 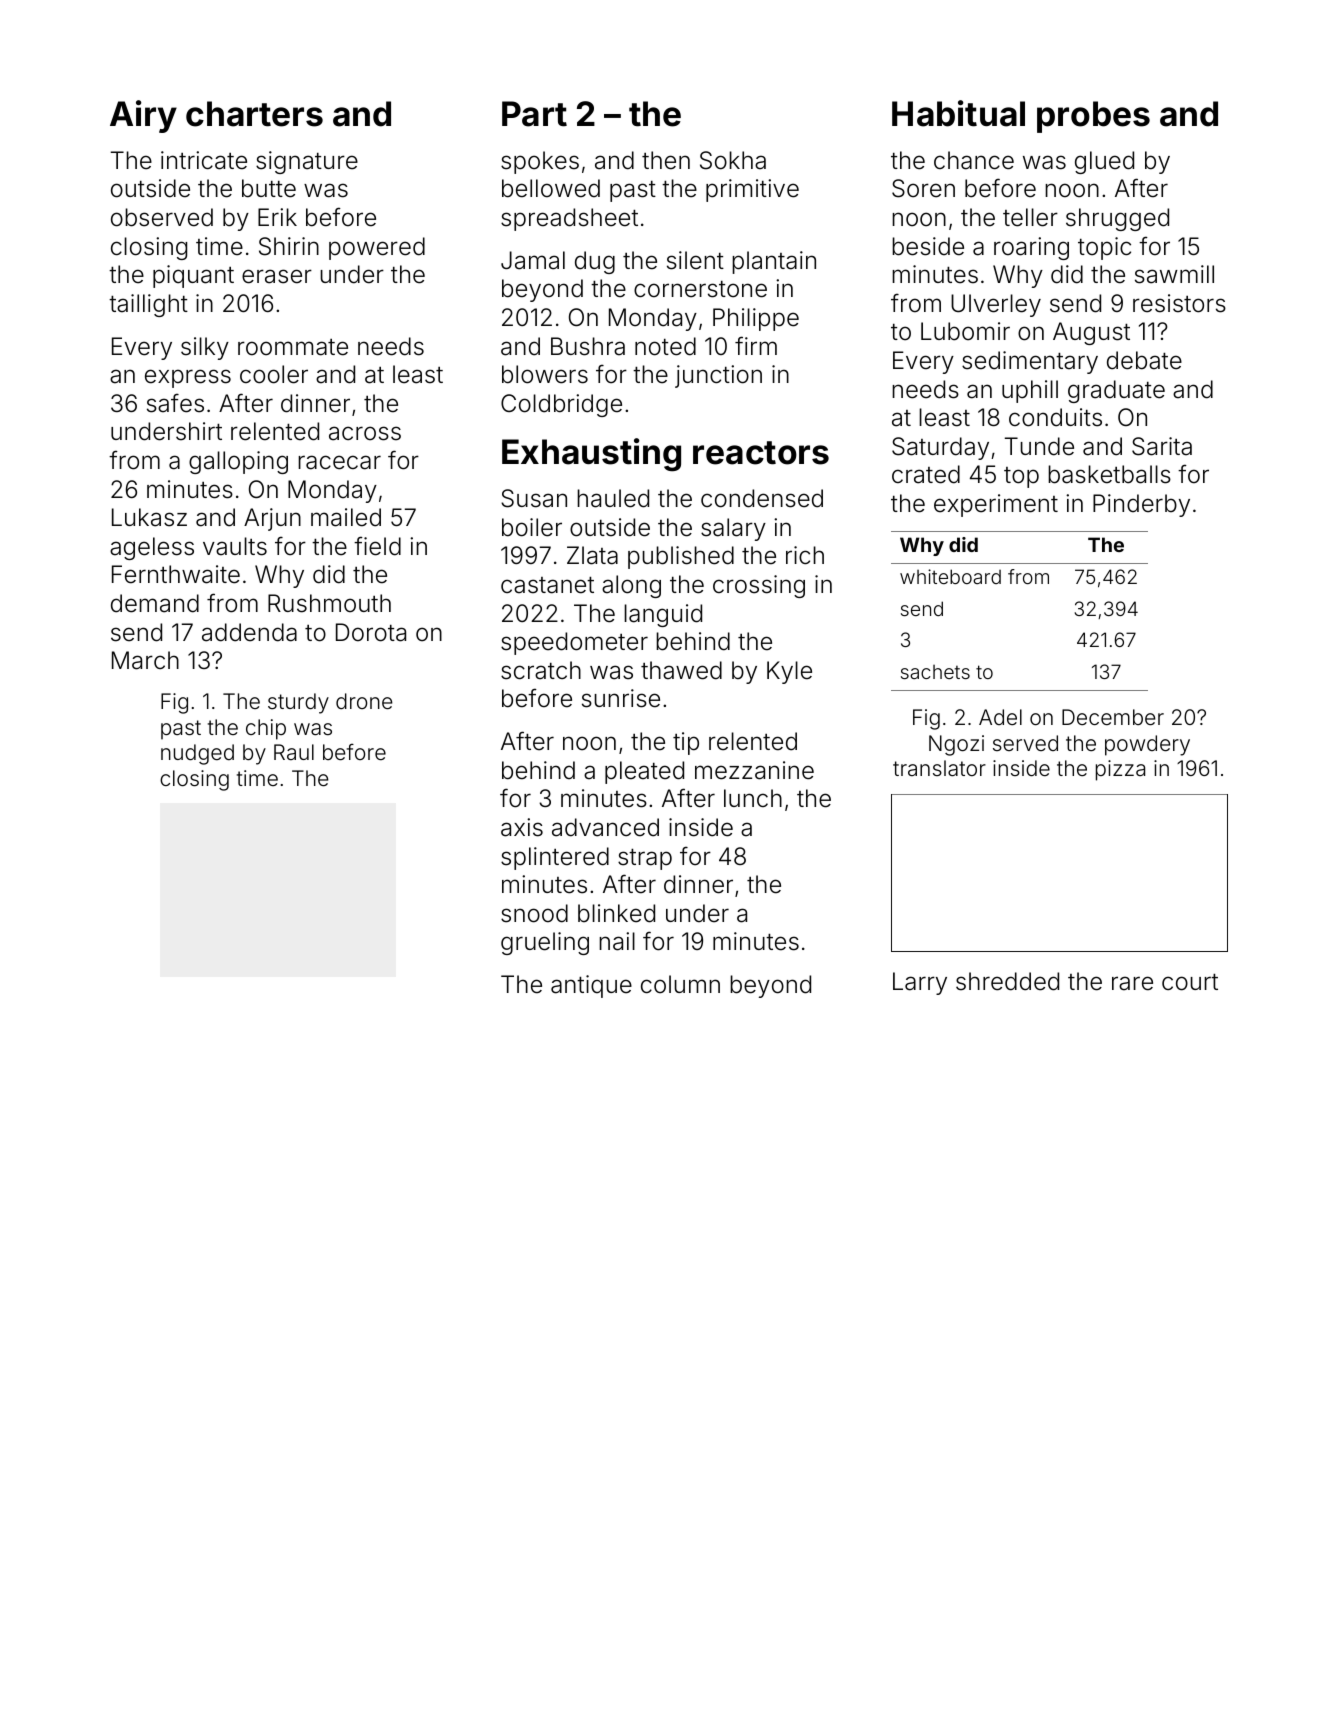 What do you see at coordinates (277, 276) in the screenshot?
I see `eraser` at bounding box center [277, 276].
